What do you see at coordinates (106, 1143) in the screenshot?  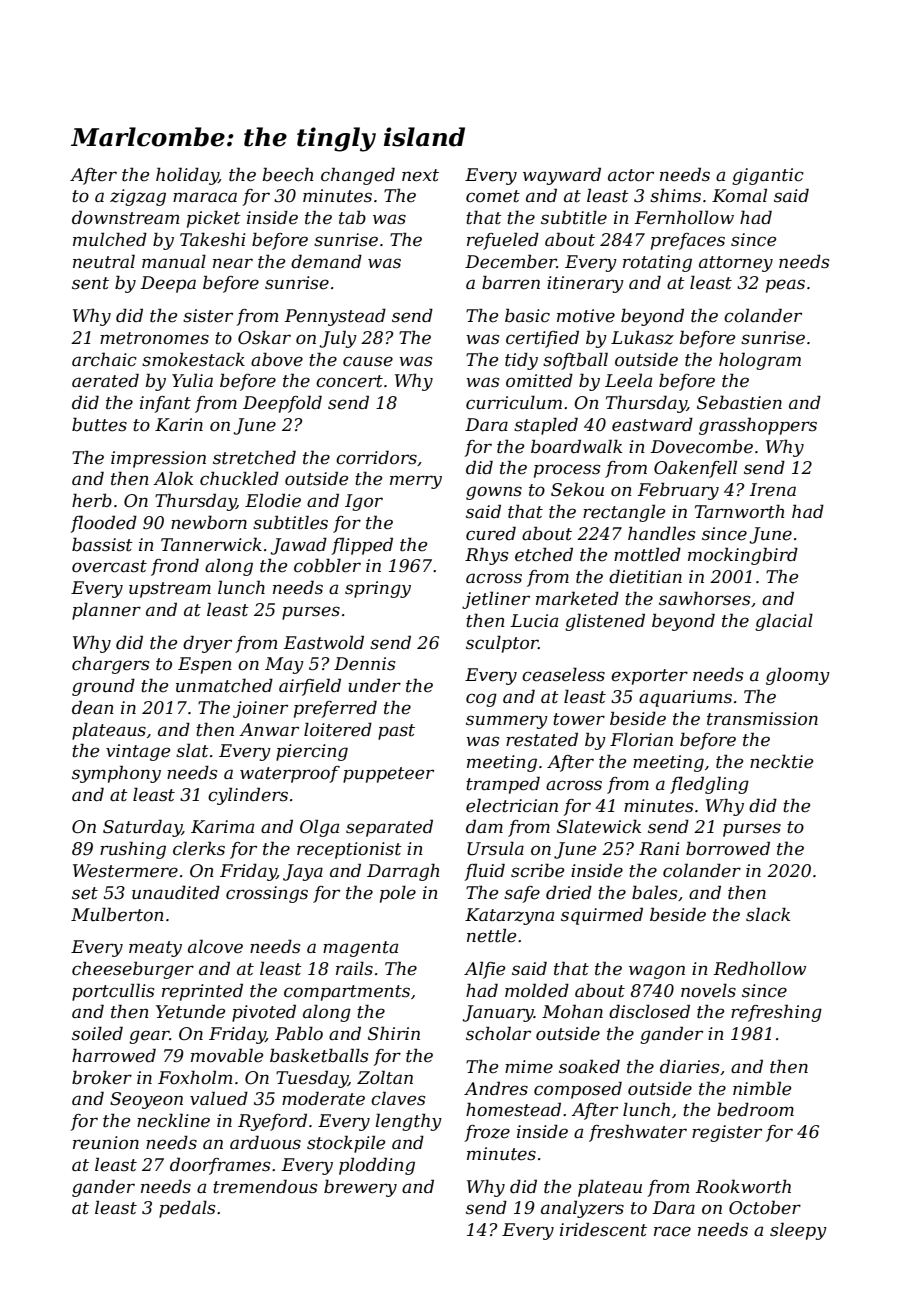 I see `reunion` at bounding box center [106, 1143].
